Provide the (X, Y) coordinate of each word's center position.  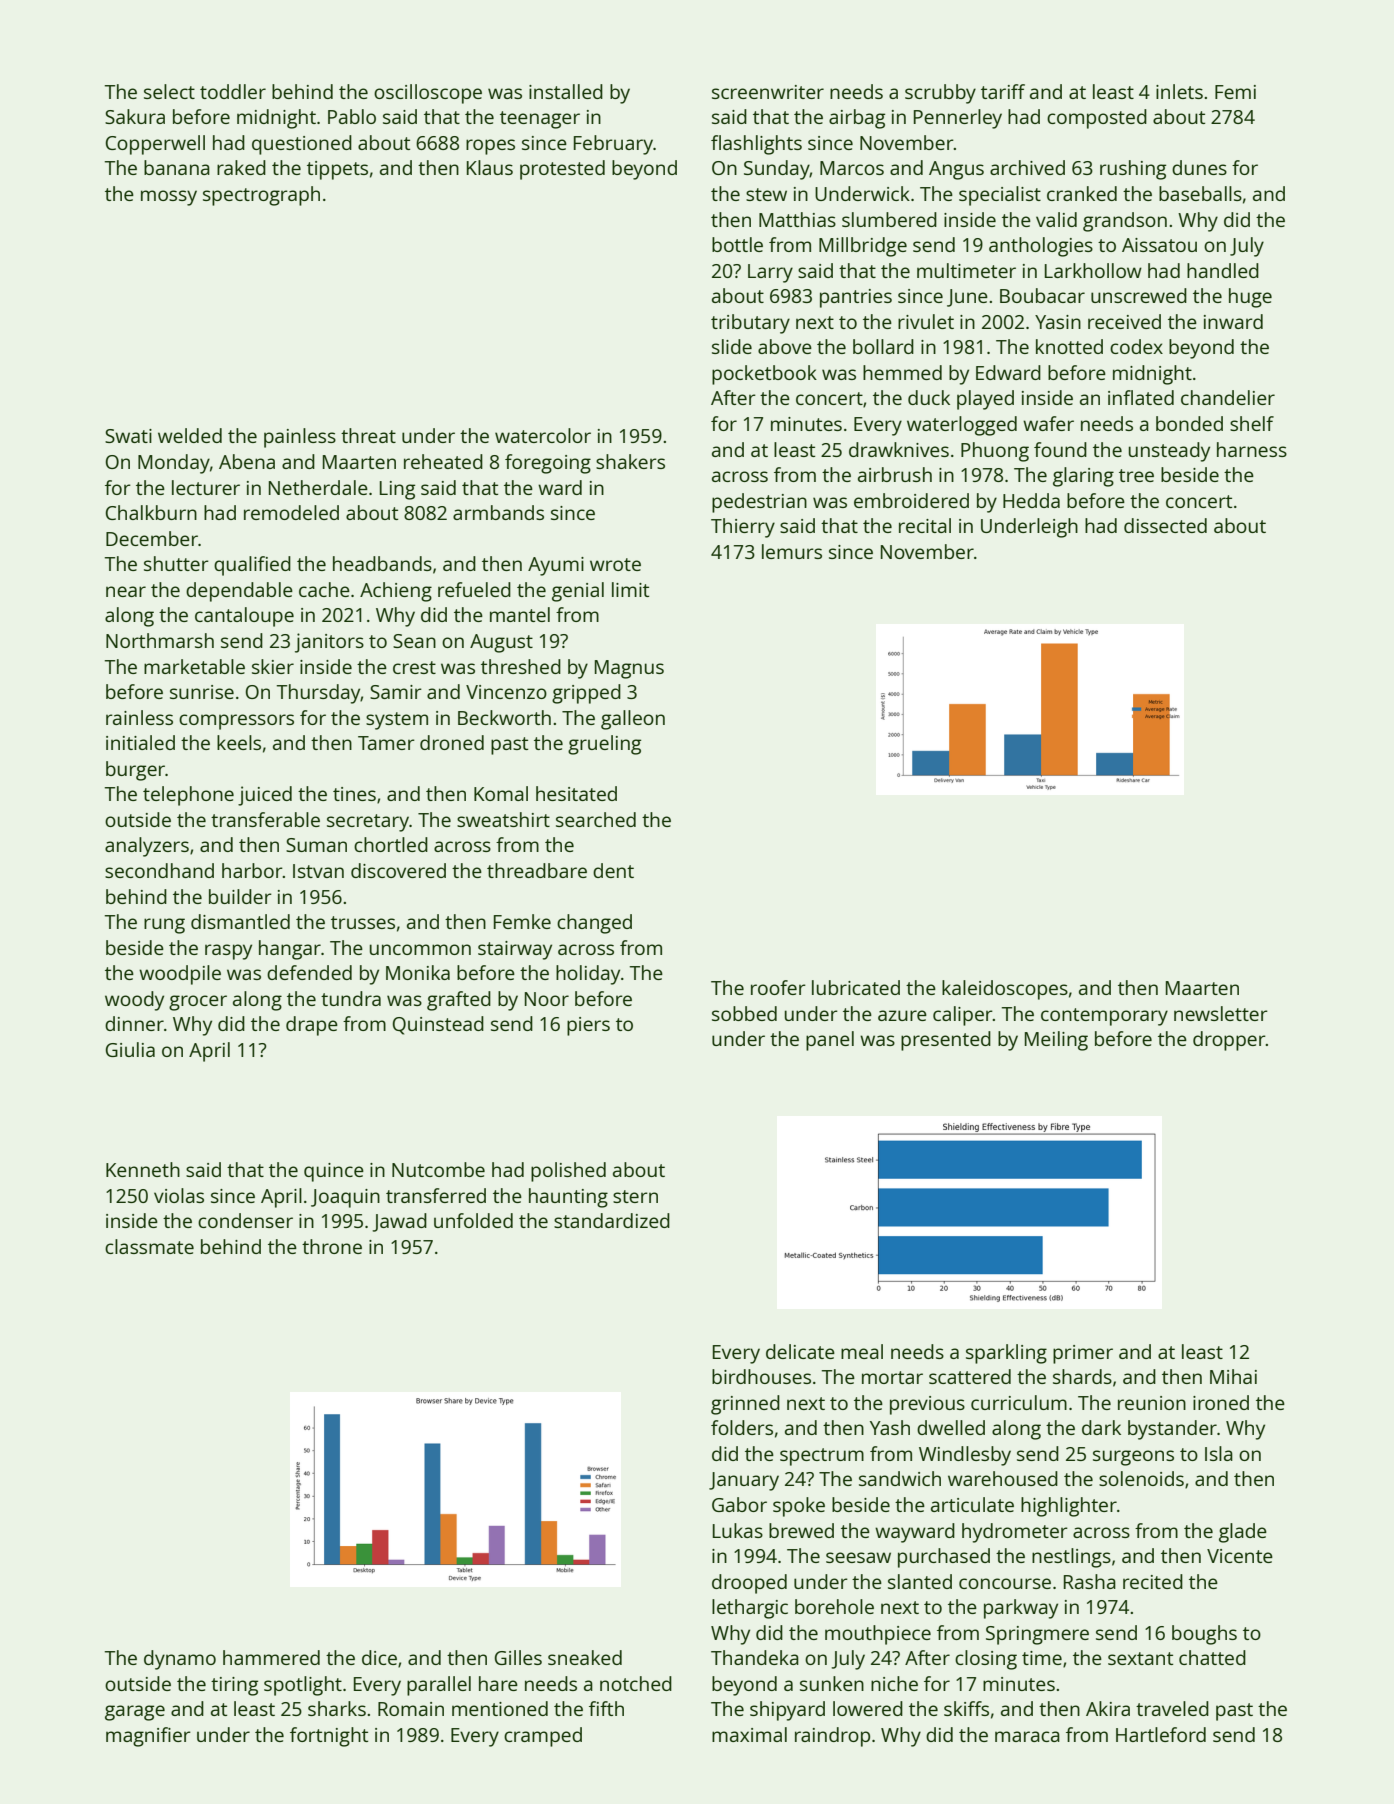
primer (1083, 1354)
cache (324, 589)
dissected (1165, 525)
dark (1101, 1427)
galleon (633, 720)
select (169, 91)
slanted (920, 1581)
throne (332, 1246)
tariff (1003, 91)
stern (635, 1196)
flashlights (756, 145)
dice (379, 1657)
